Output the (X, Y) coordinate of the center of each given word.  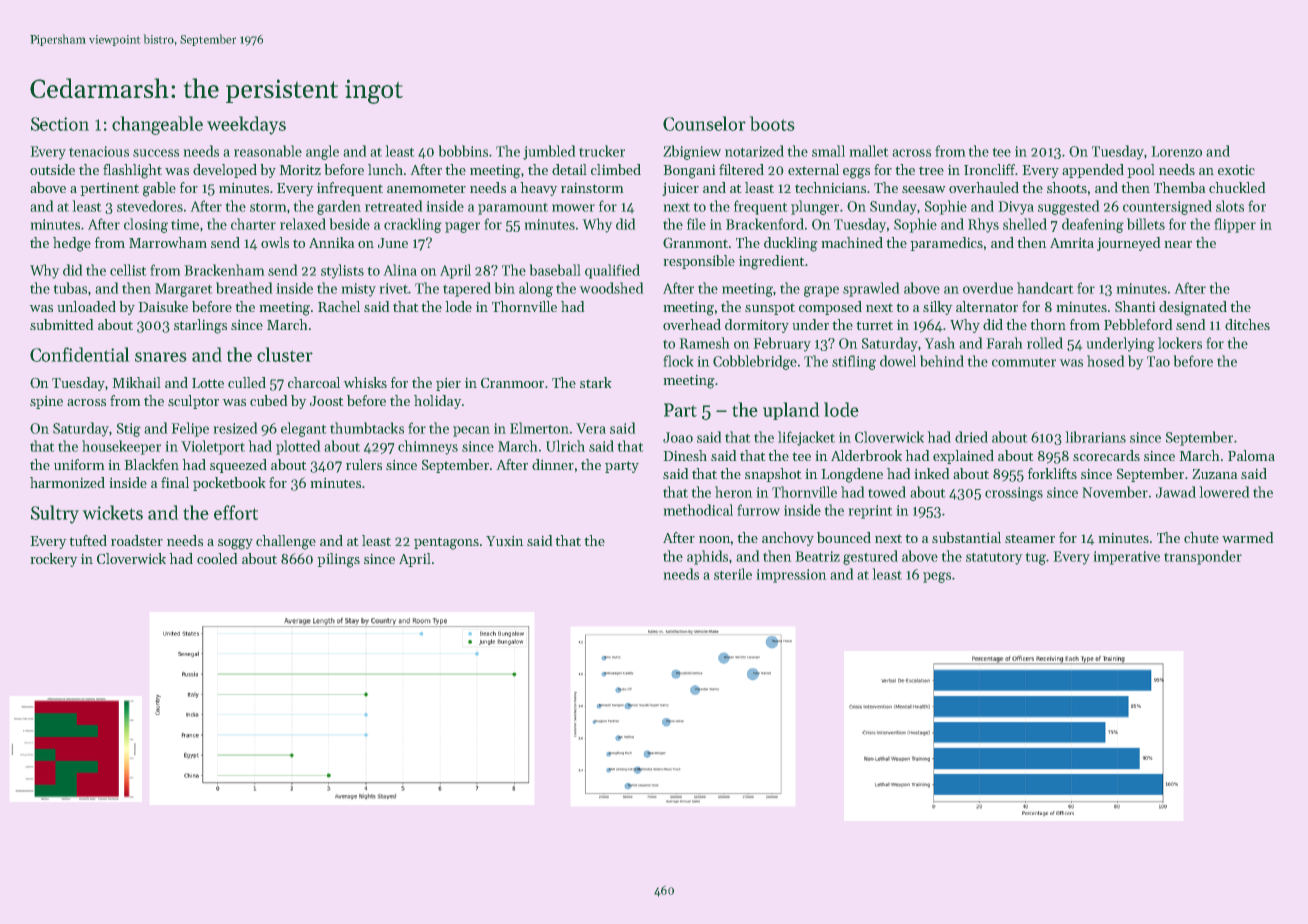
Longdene (852, 475)
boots (772, 123)
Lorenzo (1176, 151)
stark (596, 382)
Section (60, 124)
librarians (1095, 437)
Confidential (80, 354)
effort (236, 512)
